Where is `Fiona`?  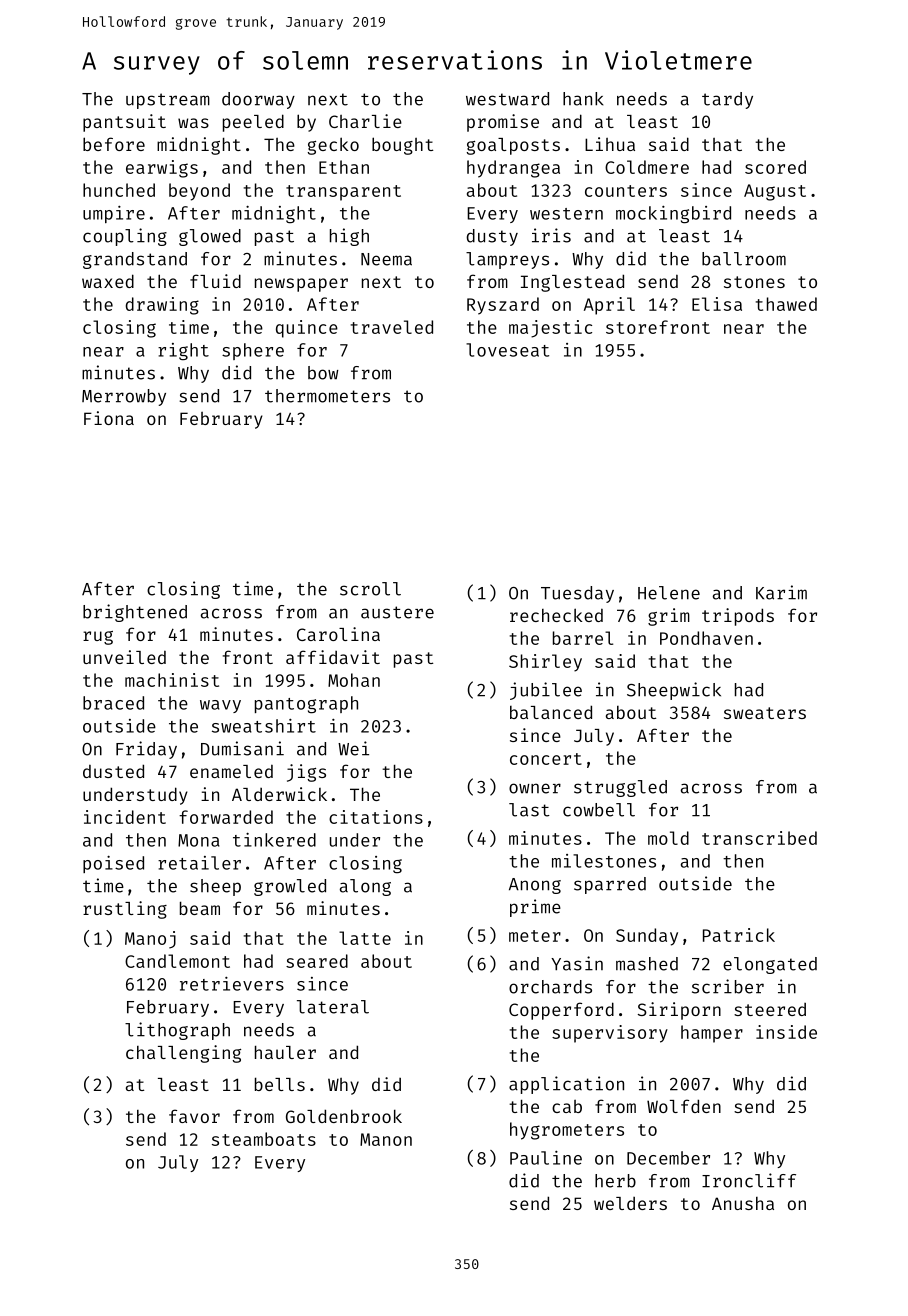 Fiona is located at coordinates (109, 418).
